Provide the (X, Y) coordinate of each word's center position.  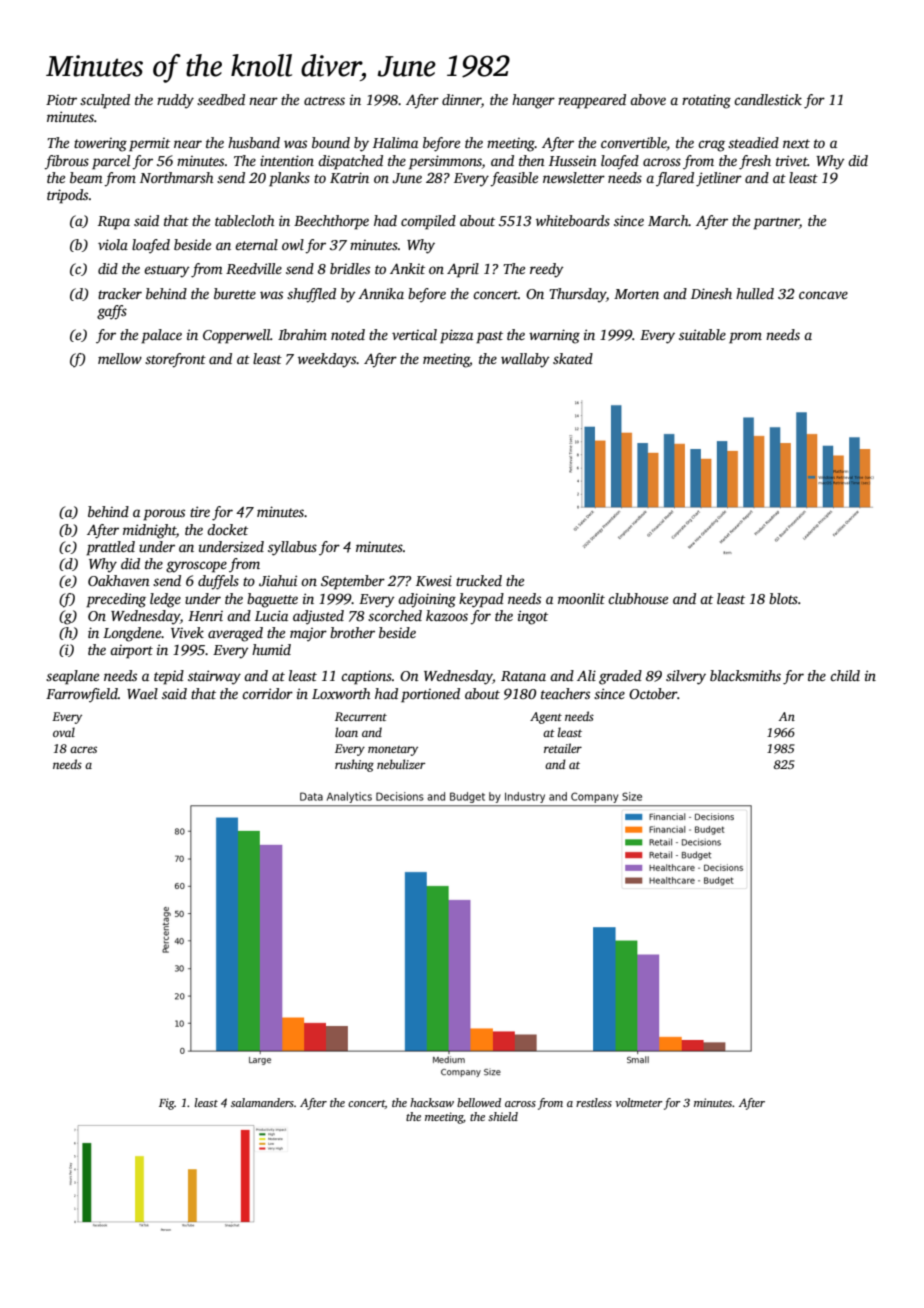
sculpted (105, 101)
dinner (461, 101)
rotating (706, 101)
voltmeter (639, 1102)
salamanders (262, 1102)
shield (503, 1116)
